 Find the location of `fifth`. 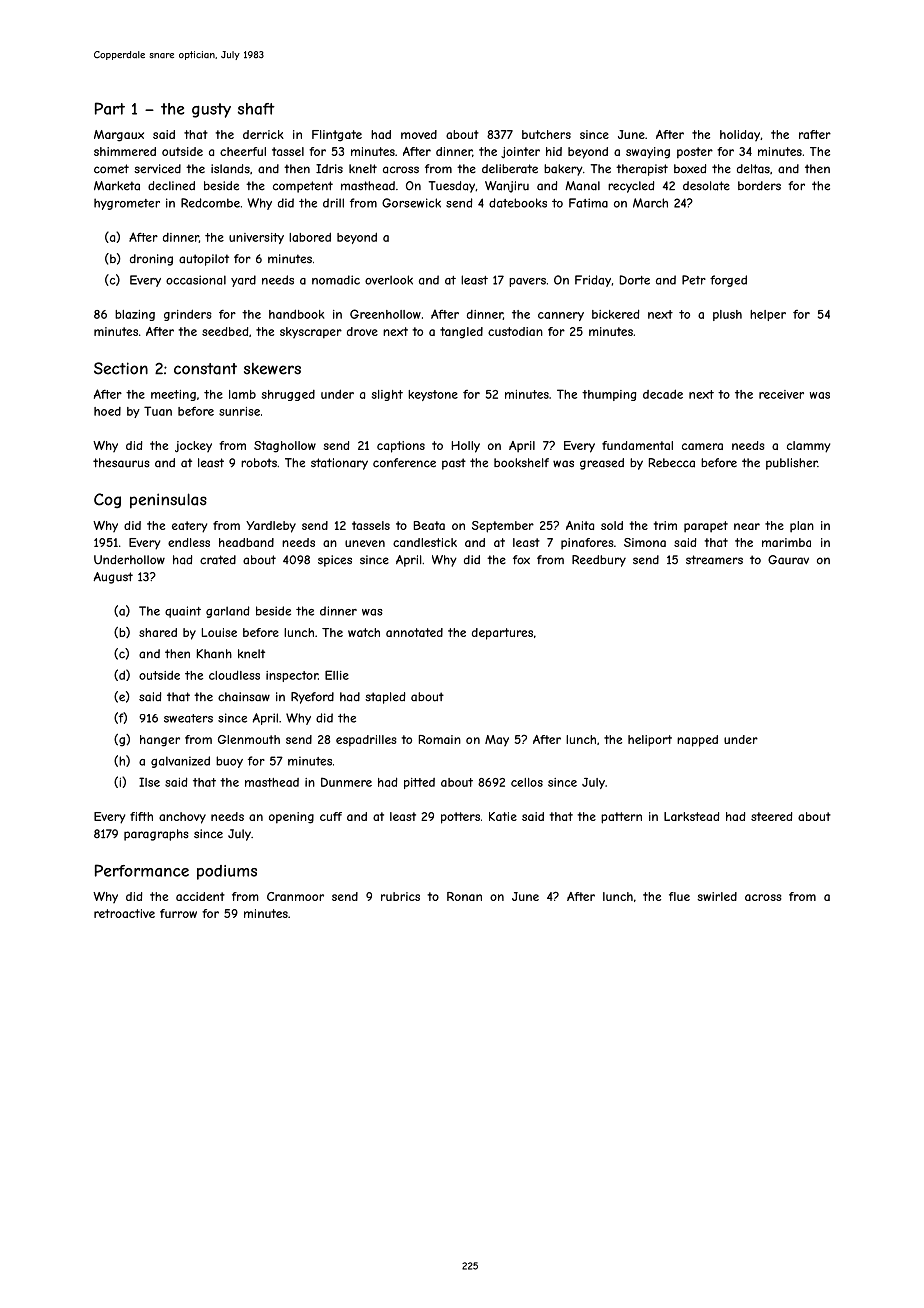

fifth is located at coordinates (141, 816).
